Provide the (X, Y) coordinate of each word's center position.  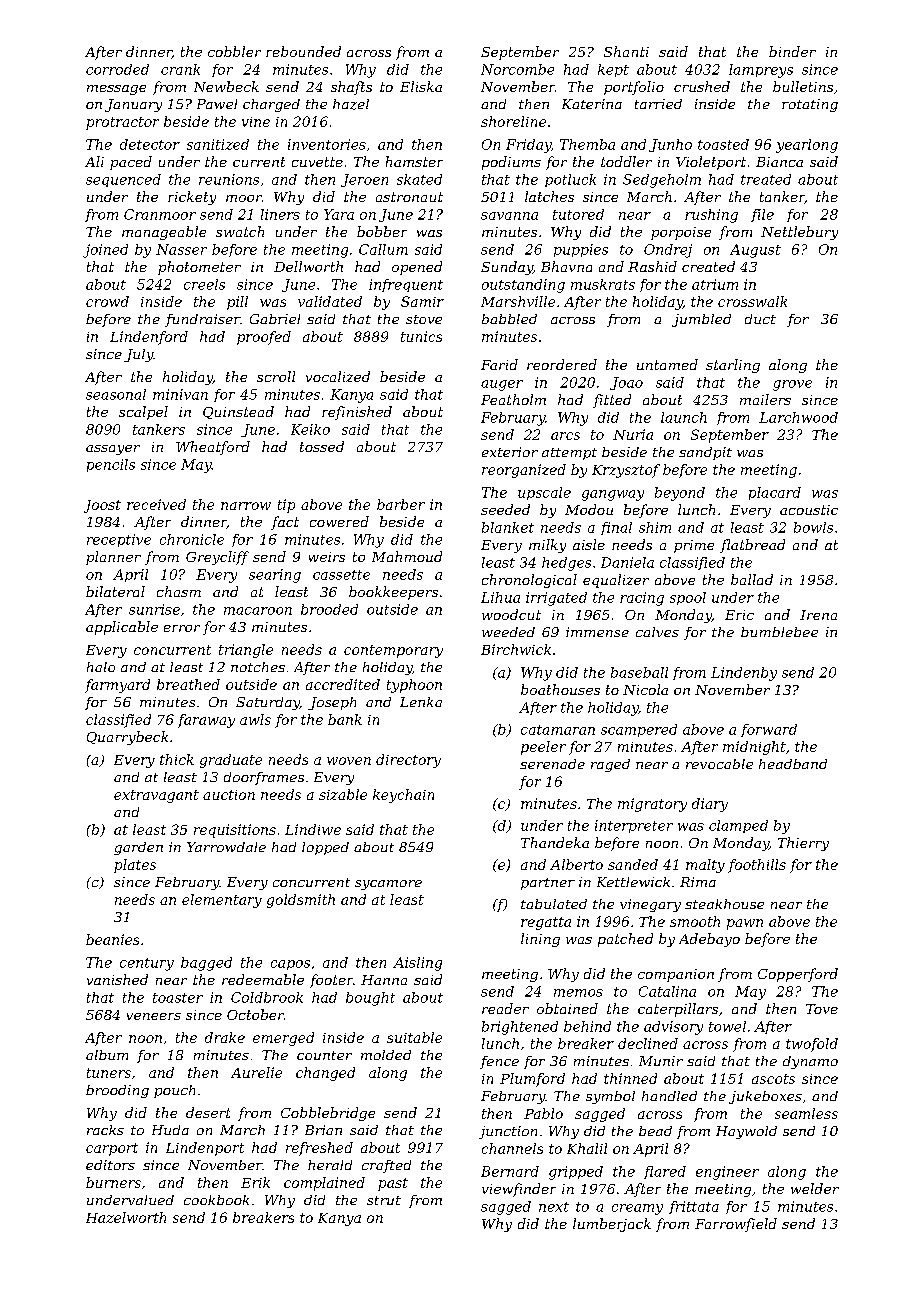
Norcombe (517, 69)
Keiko (310, 429)
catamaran (558, 730)
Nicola (645, 689)
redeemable (263, 979)
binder (792, 51)
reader (505, 1008)
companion (676, 975)
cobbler (234, 51)
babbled (509, 319)
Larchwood (798, 417)
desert (208, 1112)
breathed (188, 684)
